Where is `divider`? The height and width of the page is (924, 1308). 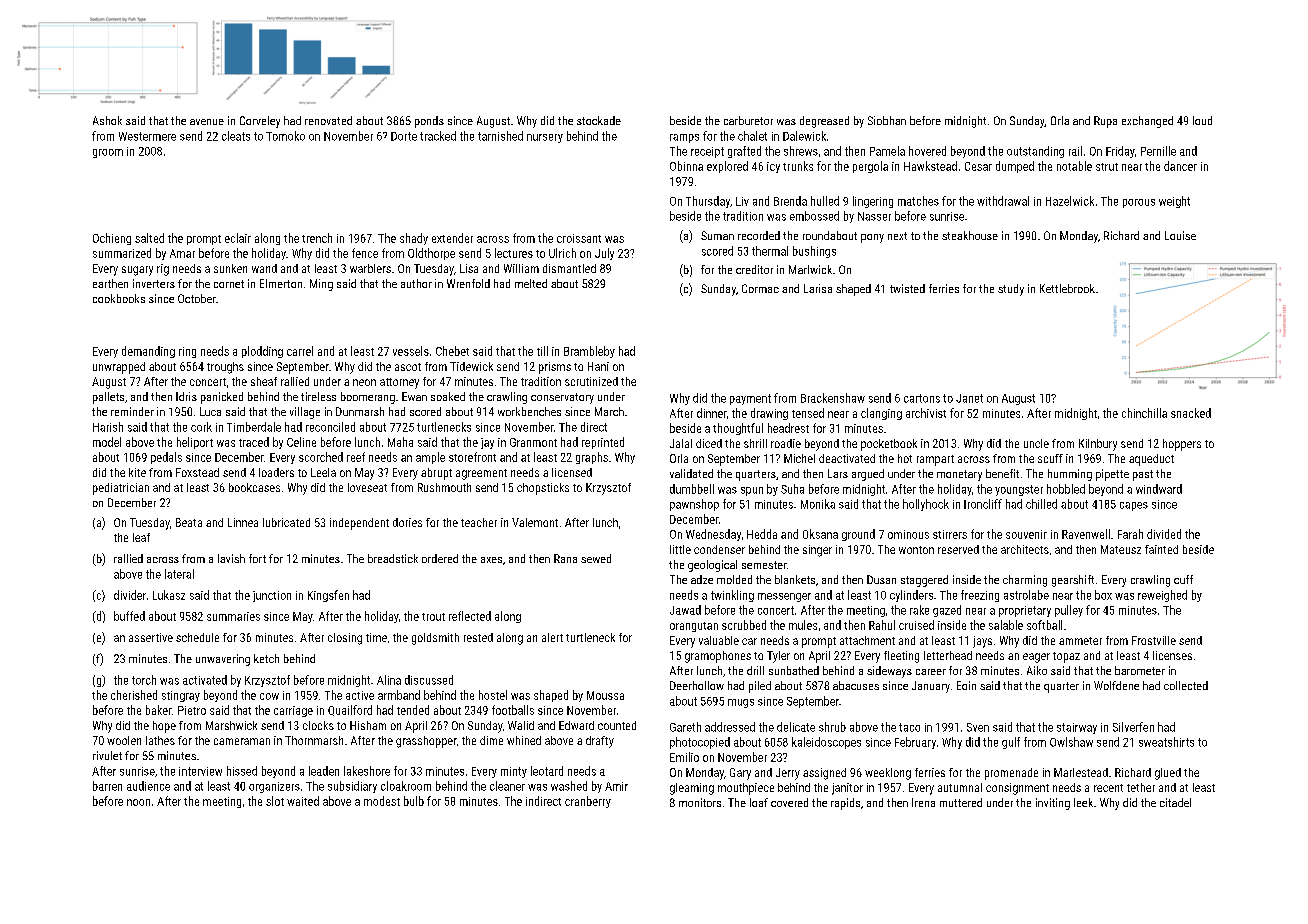
divider is located at coordinates (130, 595).
